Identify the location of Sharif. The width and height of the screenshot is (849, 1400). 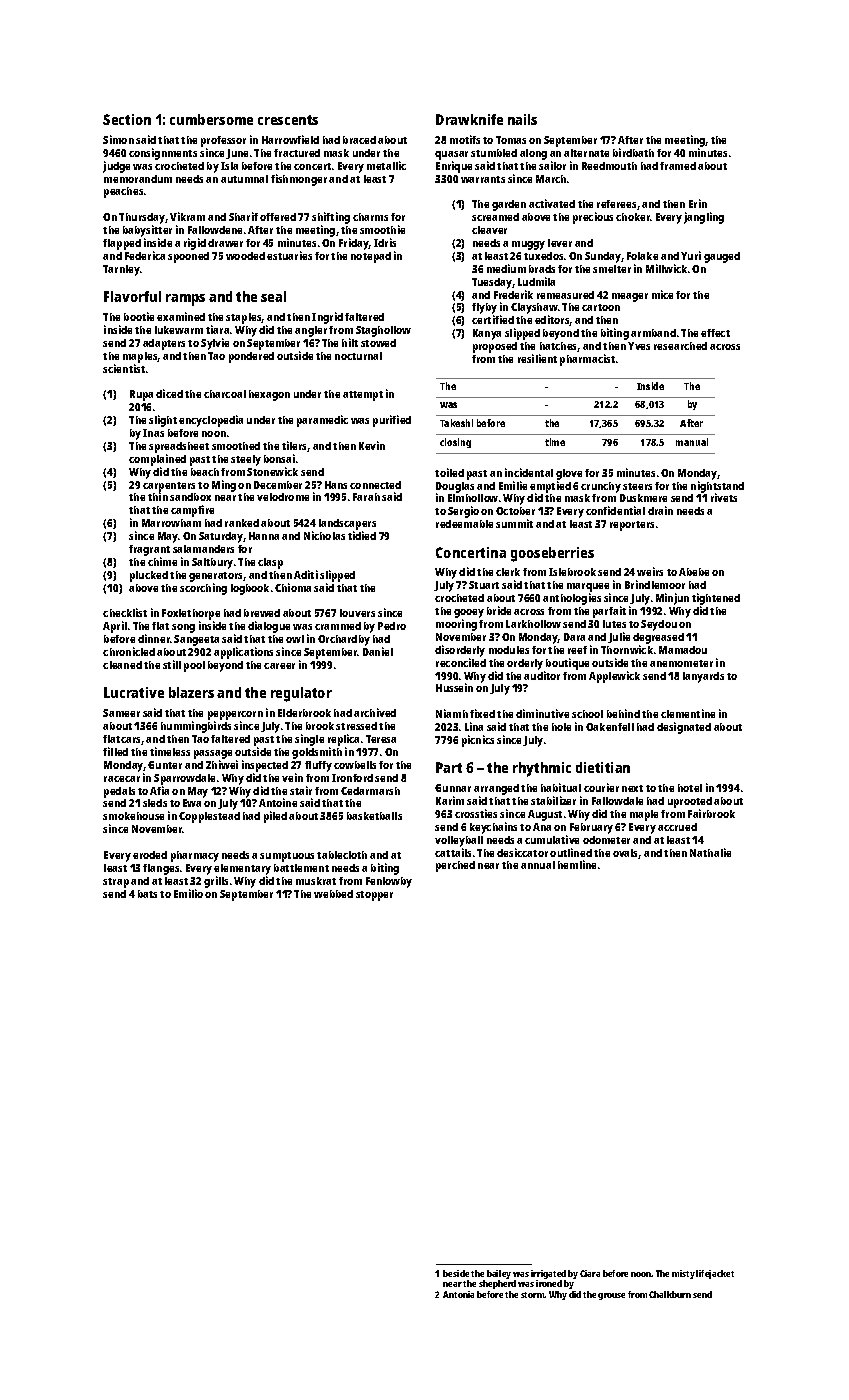
(243, 216).
